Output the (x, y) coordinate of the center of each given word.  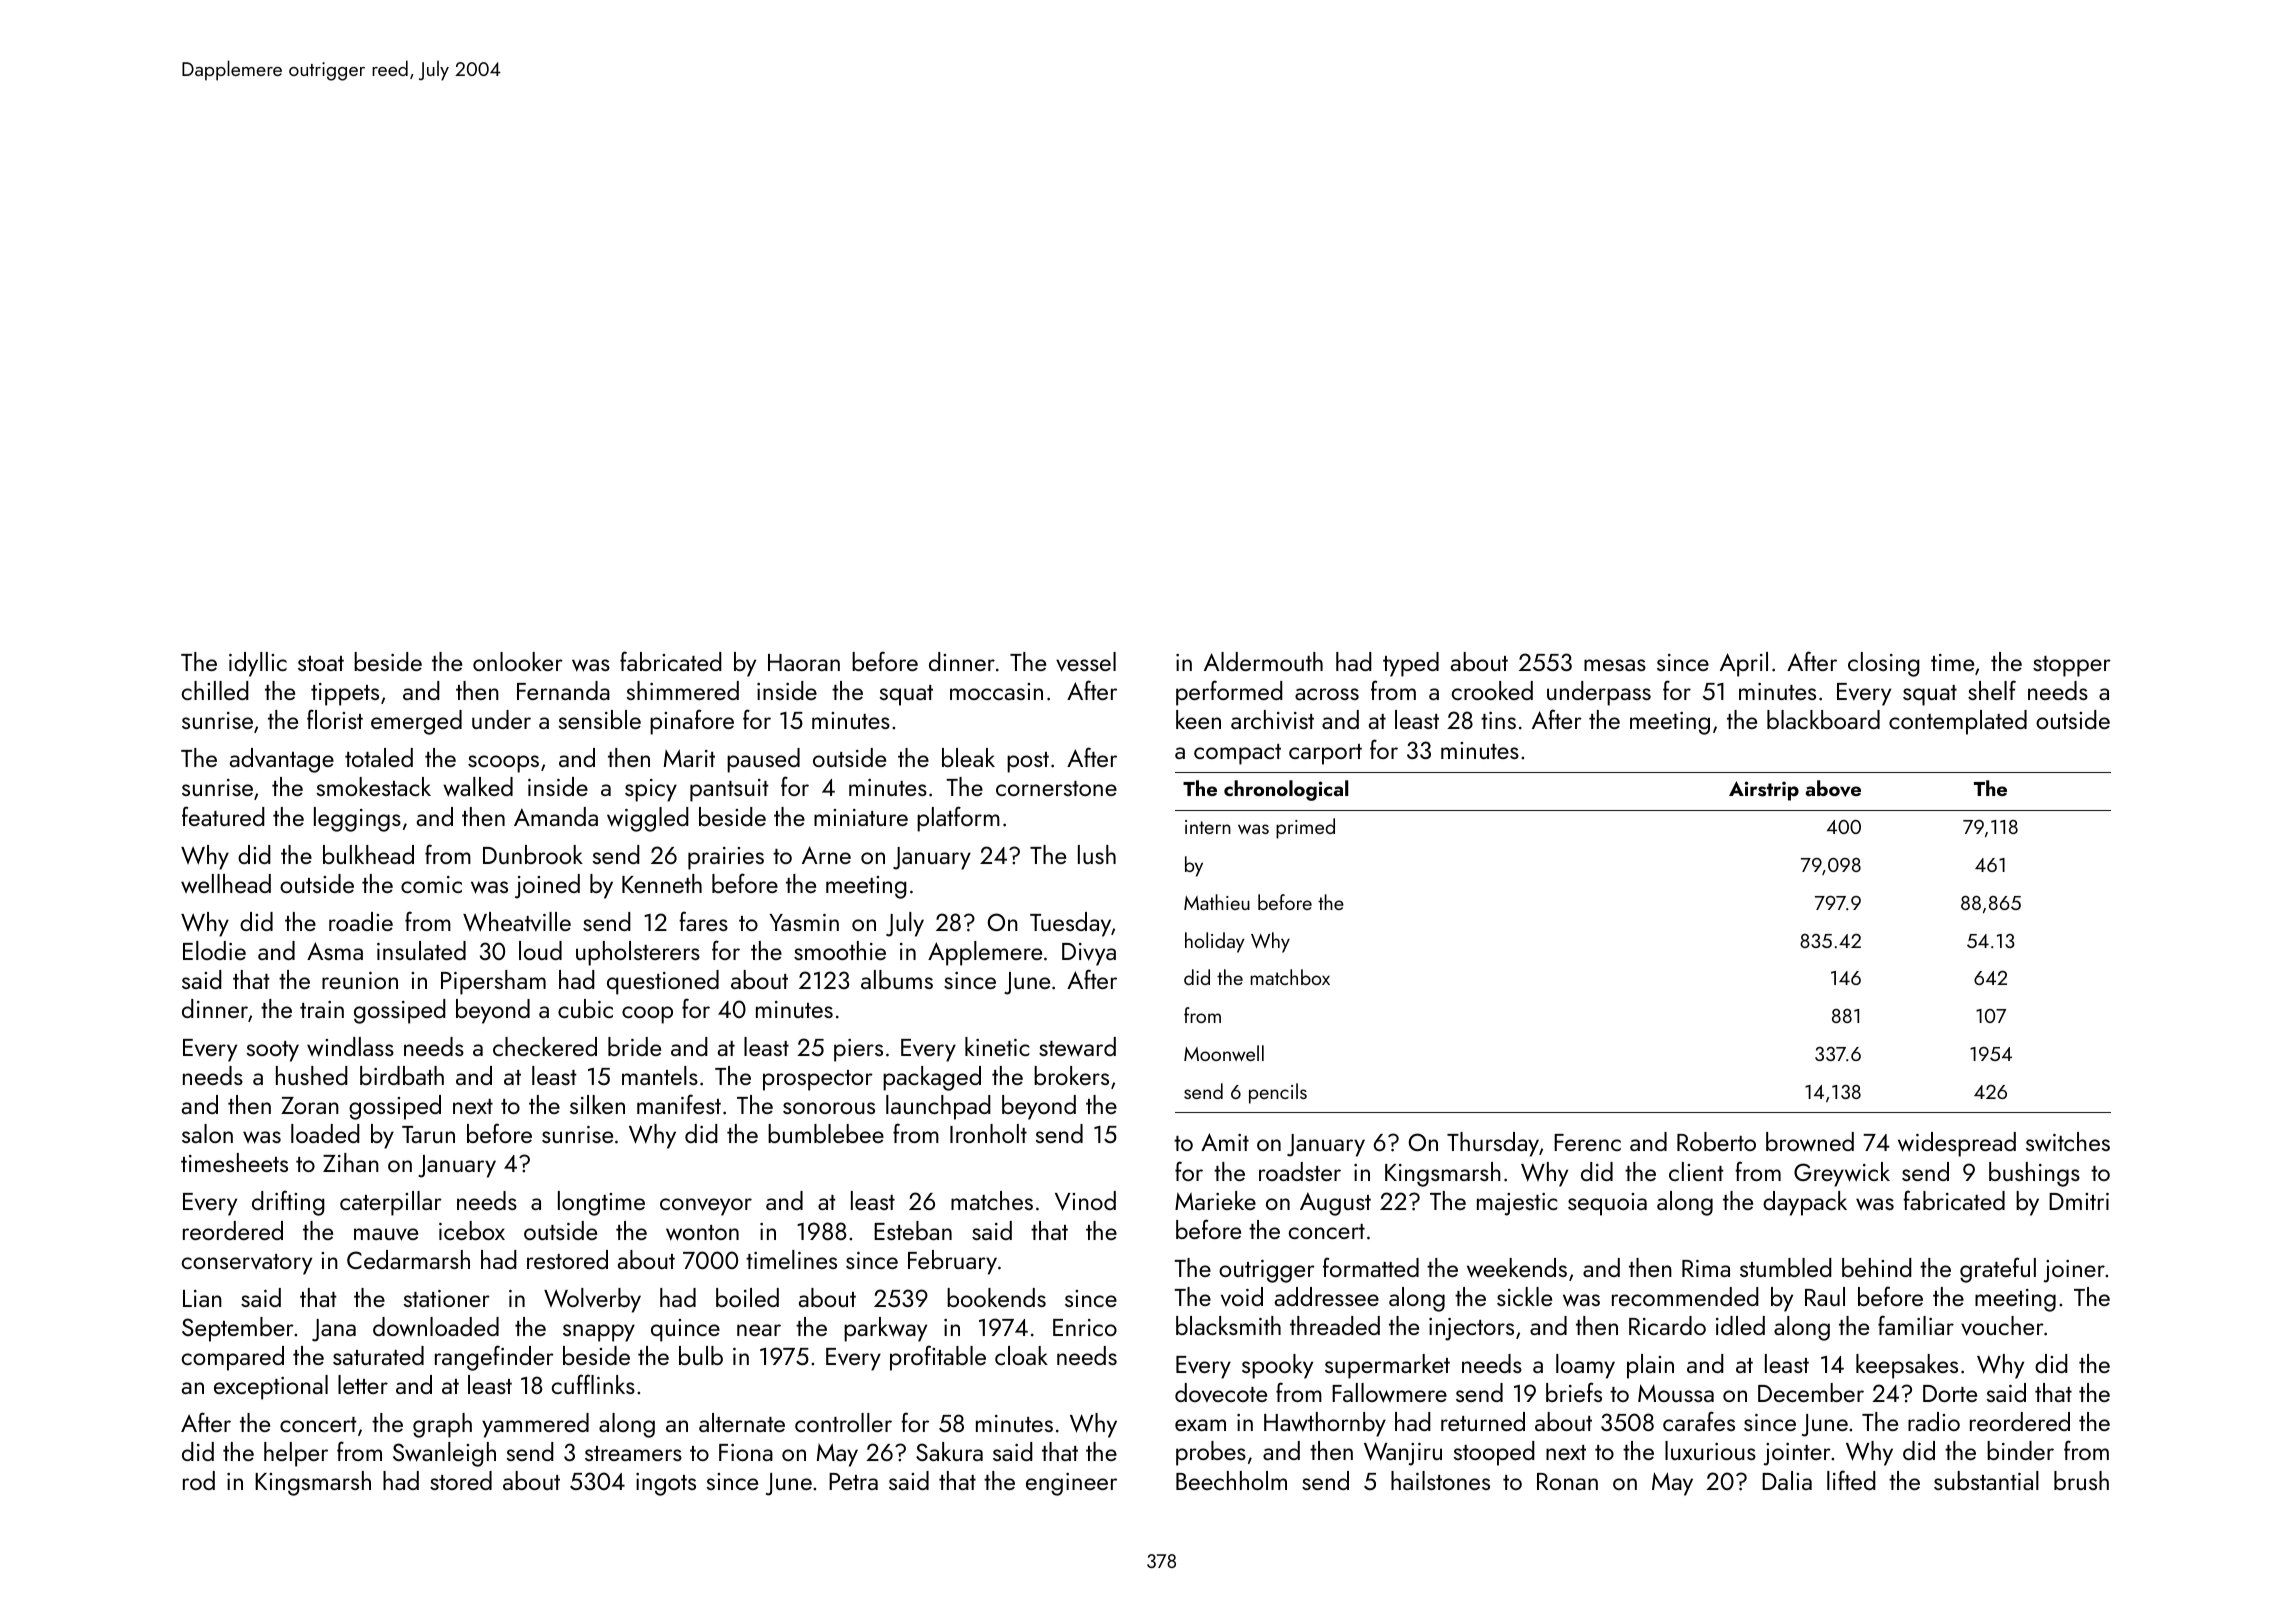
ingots (666, 1484)
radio (1934, 1421)
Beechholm (1231, 1480)
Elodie (214, 950)
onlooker (518, 661)
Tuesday (1070, 924)
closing (1884, 664)
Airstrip (1764, 791)
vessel (1086, 662)
